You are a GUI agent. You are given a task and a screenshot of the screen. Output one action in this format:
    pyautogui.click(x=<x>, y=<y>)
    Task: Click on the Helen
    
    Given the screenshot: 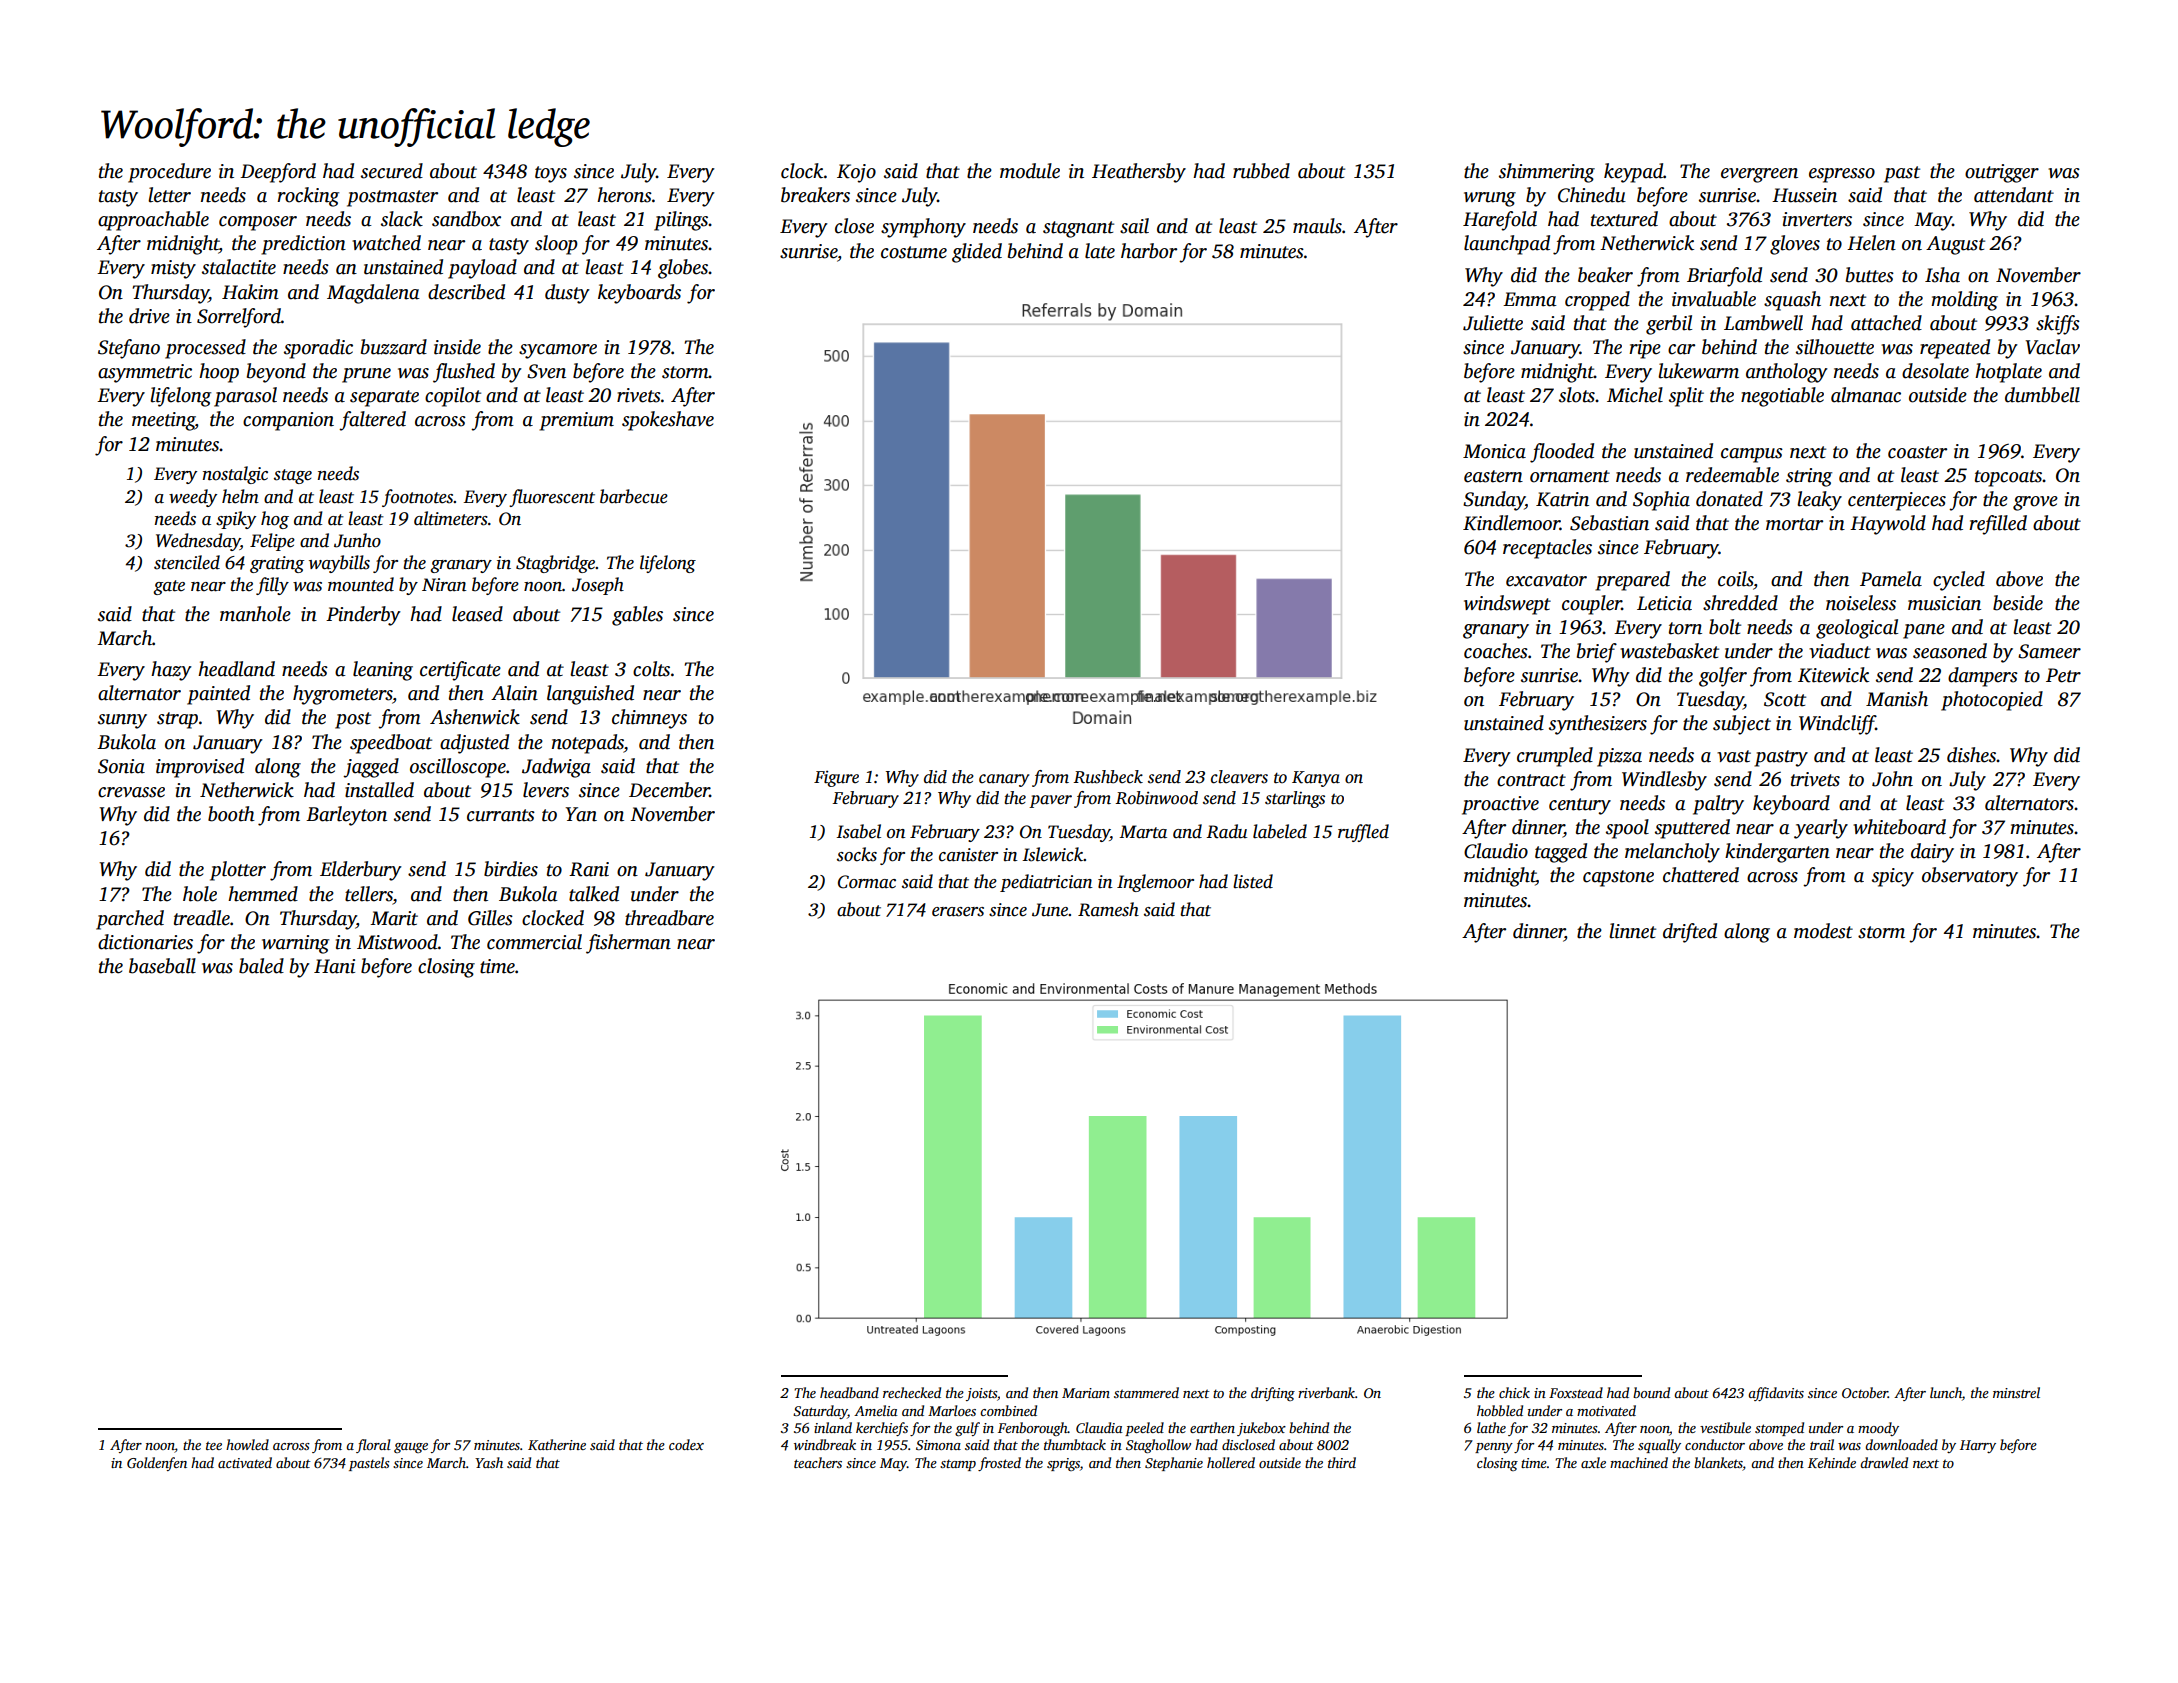 What is the action you would take?
    pyautogui.click(x=1871, y=243)
